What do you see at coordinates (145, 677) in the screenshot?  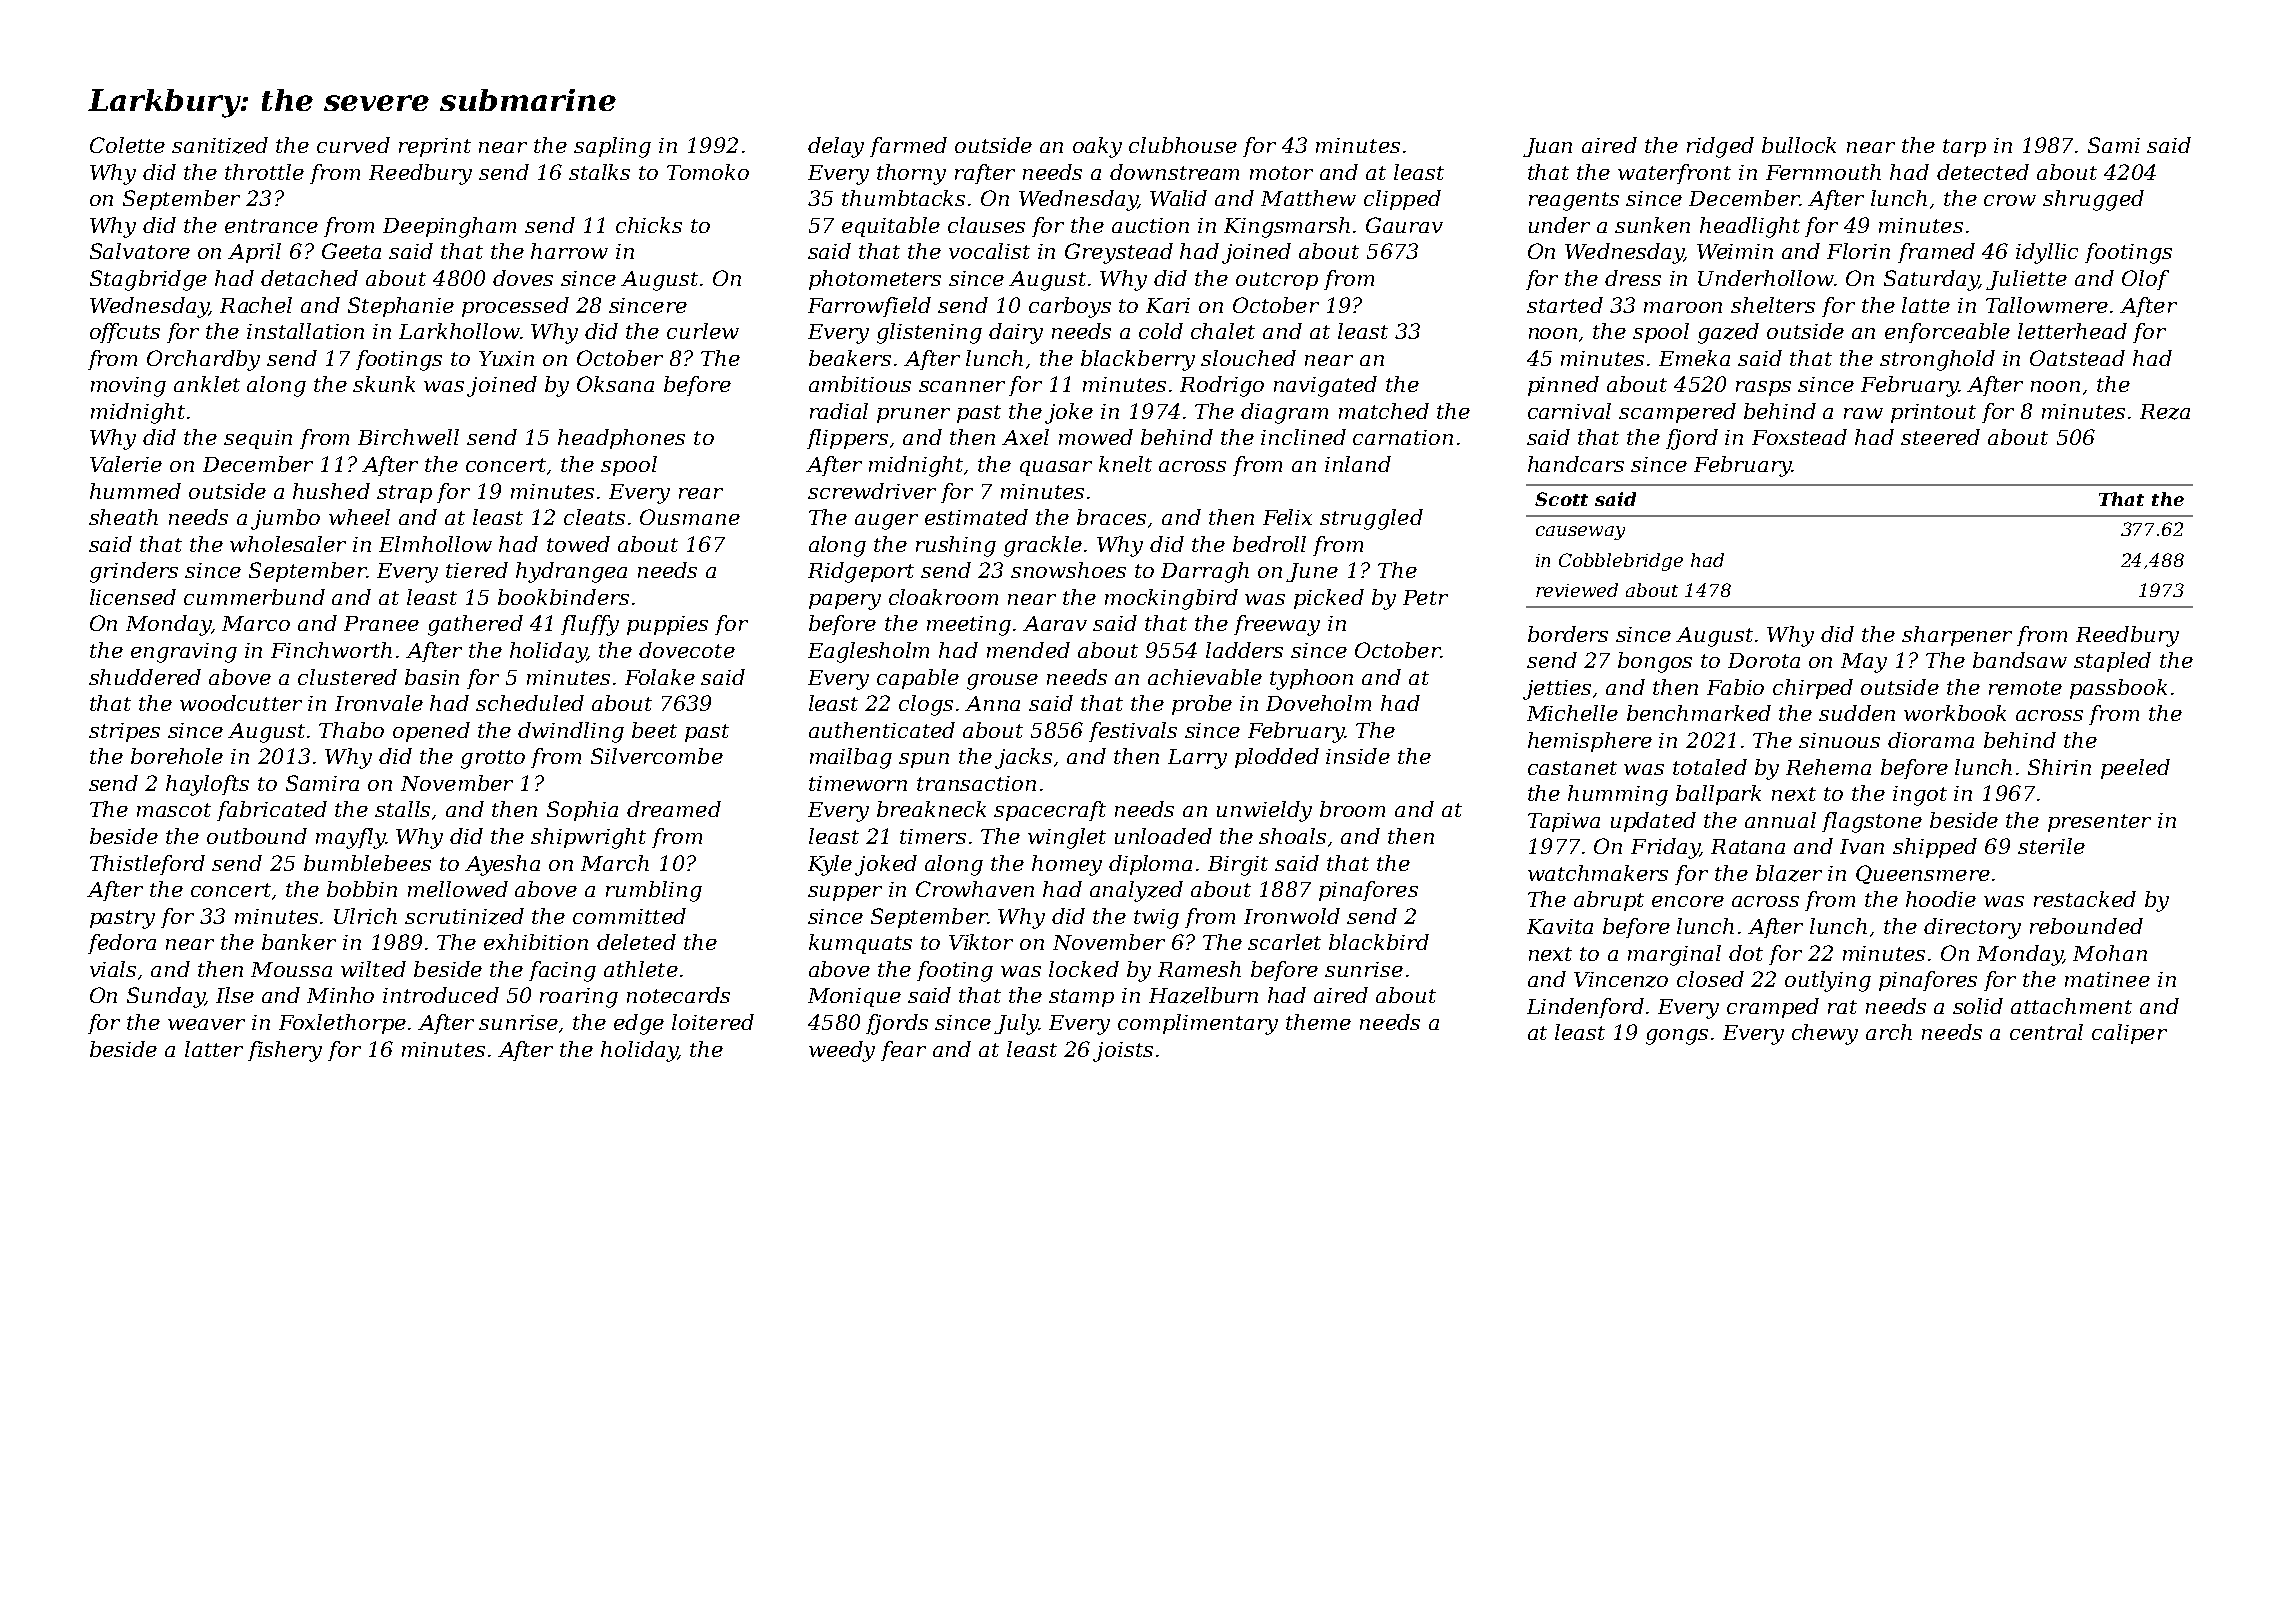 I see `shuddered` at bounding box center [145, 677].
